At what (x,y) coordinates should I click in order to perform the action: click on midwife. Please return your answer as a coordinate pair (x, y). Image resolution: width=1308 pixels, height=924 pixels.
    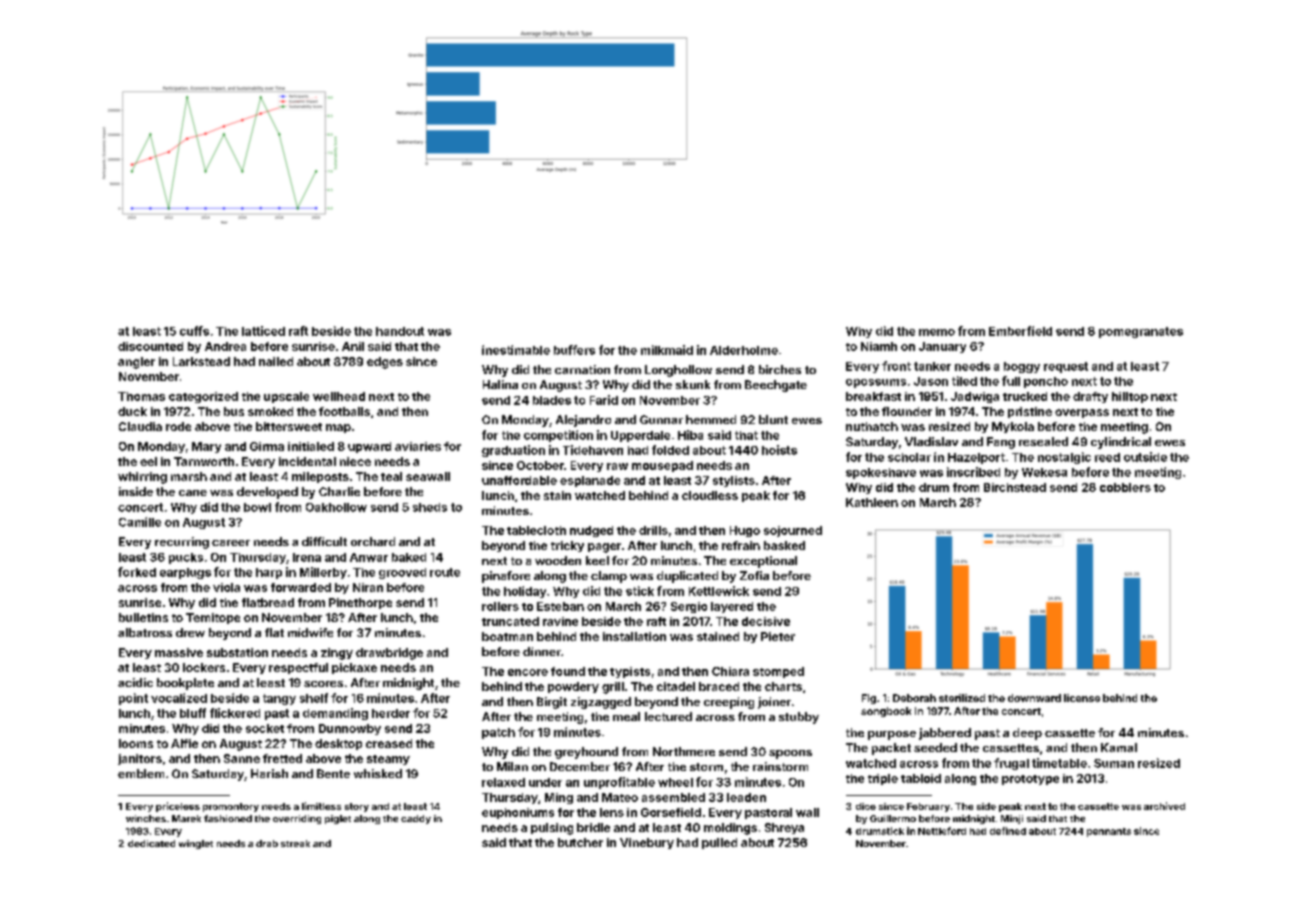
    Looking at the image, I should click on (310, 632).
